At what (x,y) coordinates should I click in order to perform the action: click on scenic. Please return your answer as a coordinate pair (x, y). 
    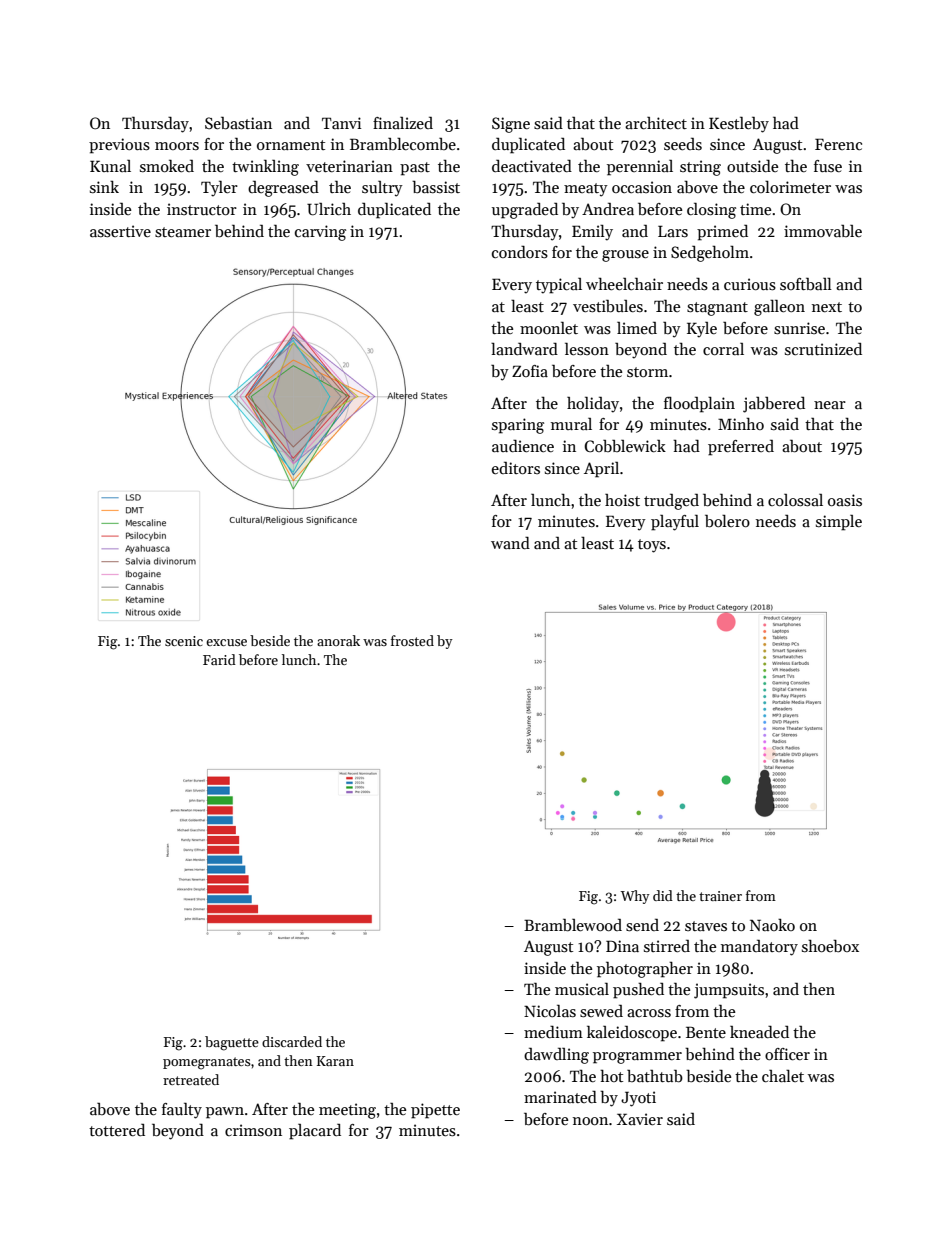
    Looking at the image, I should click on (184, 641).
